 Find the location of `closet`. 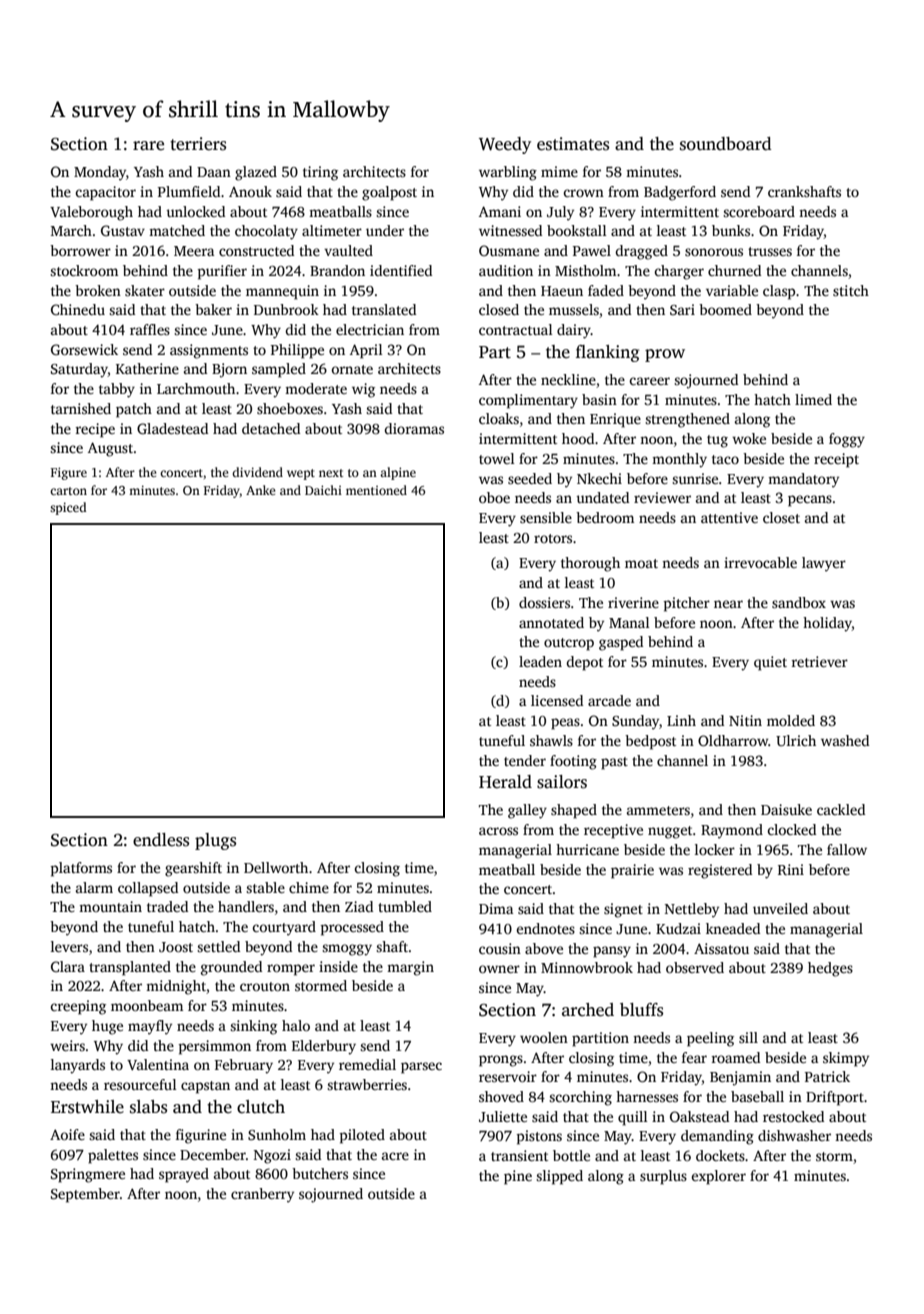

closet is located at coordinates (781, 517).
